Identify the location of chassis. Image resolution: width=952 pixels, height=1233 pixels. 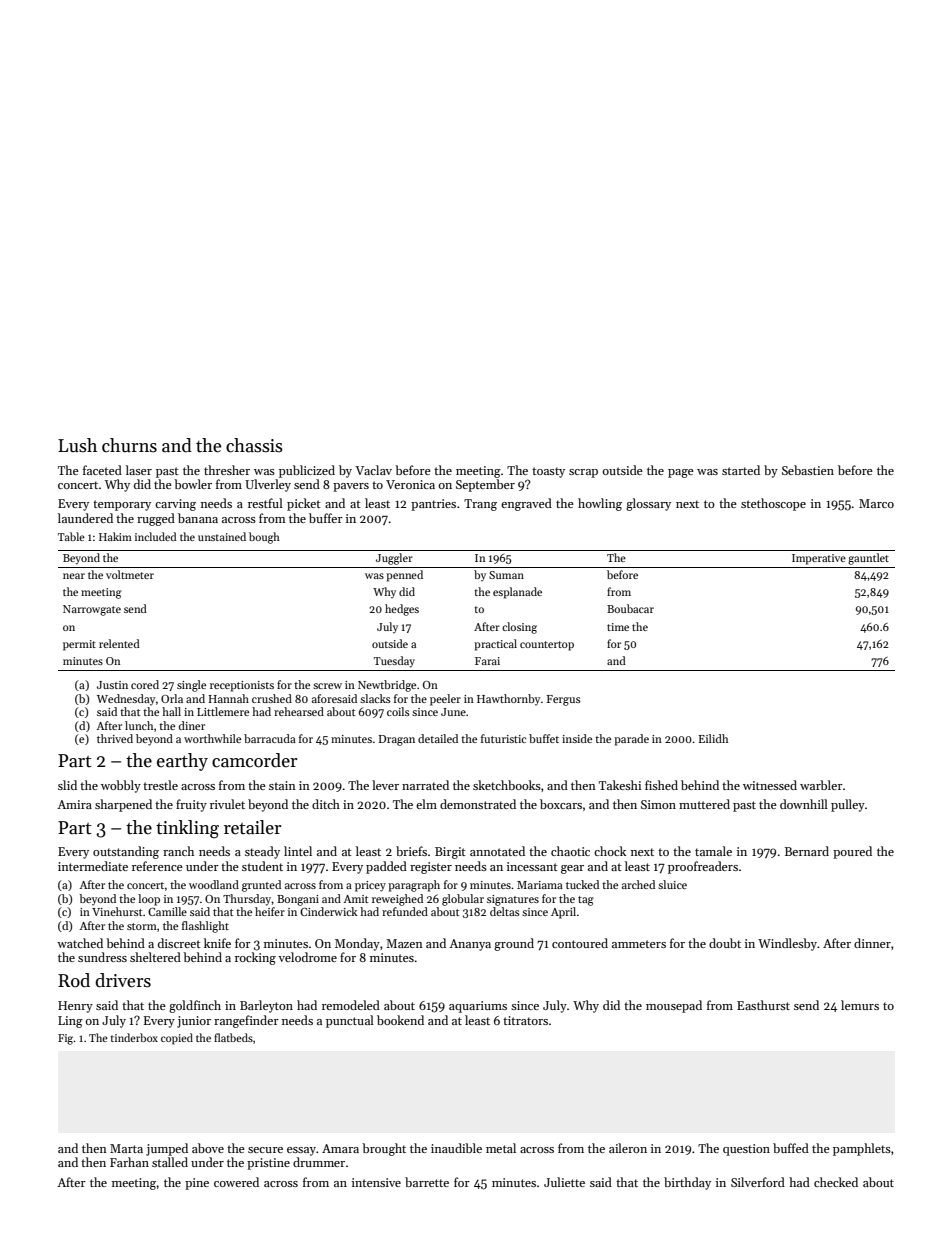
(254, 445).
